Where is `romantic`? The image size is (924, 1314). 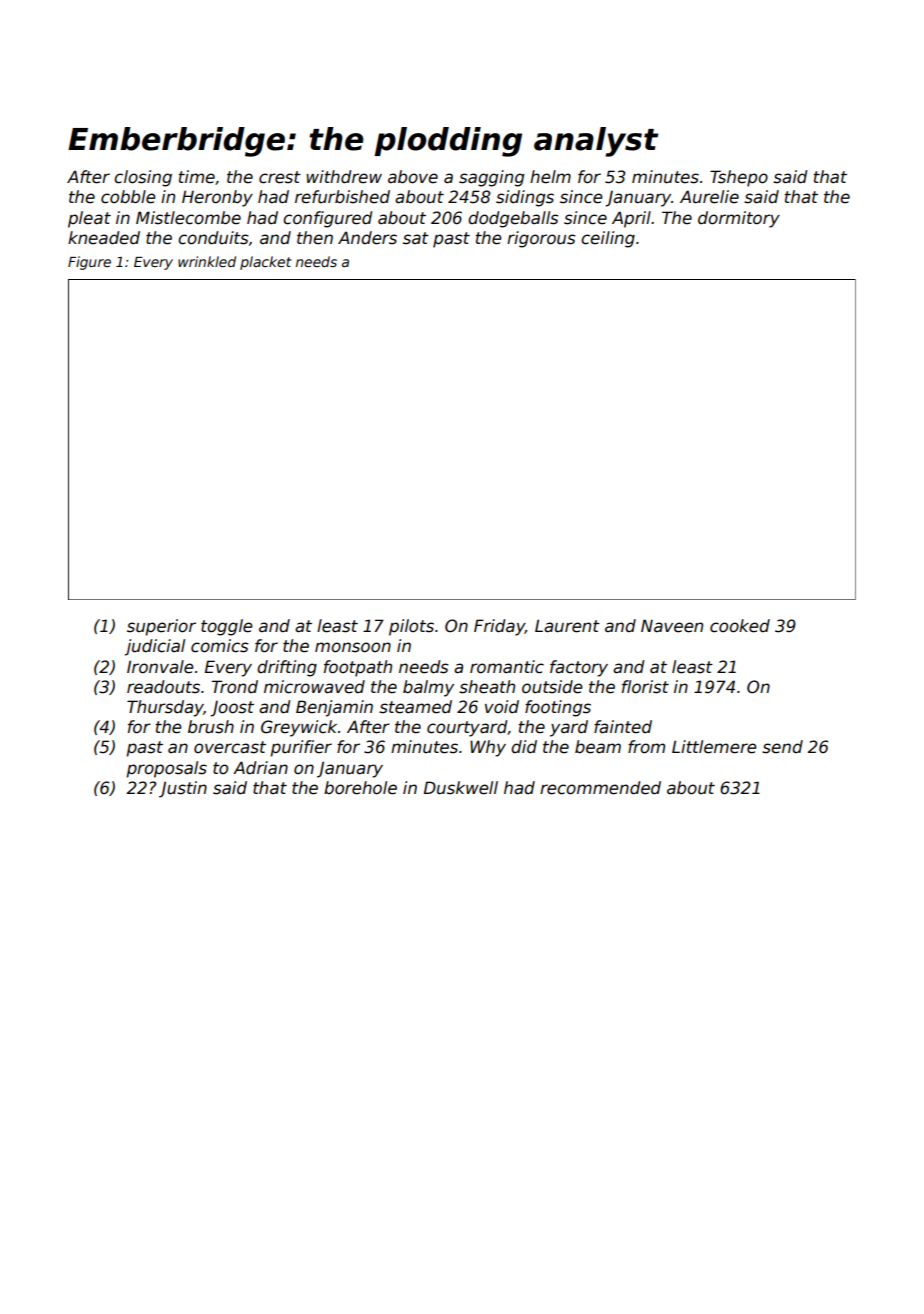 romantic is located at coordinates (507, 667).
